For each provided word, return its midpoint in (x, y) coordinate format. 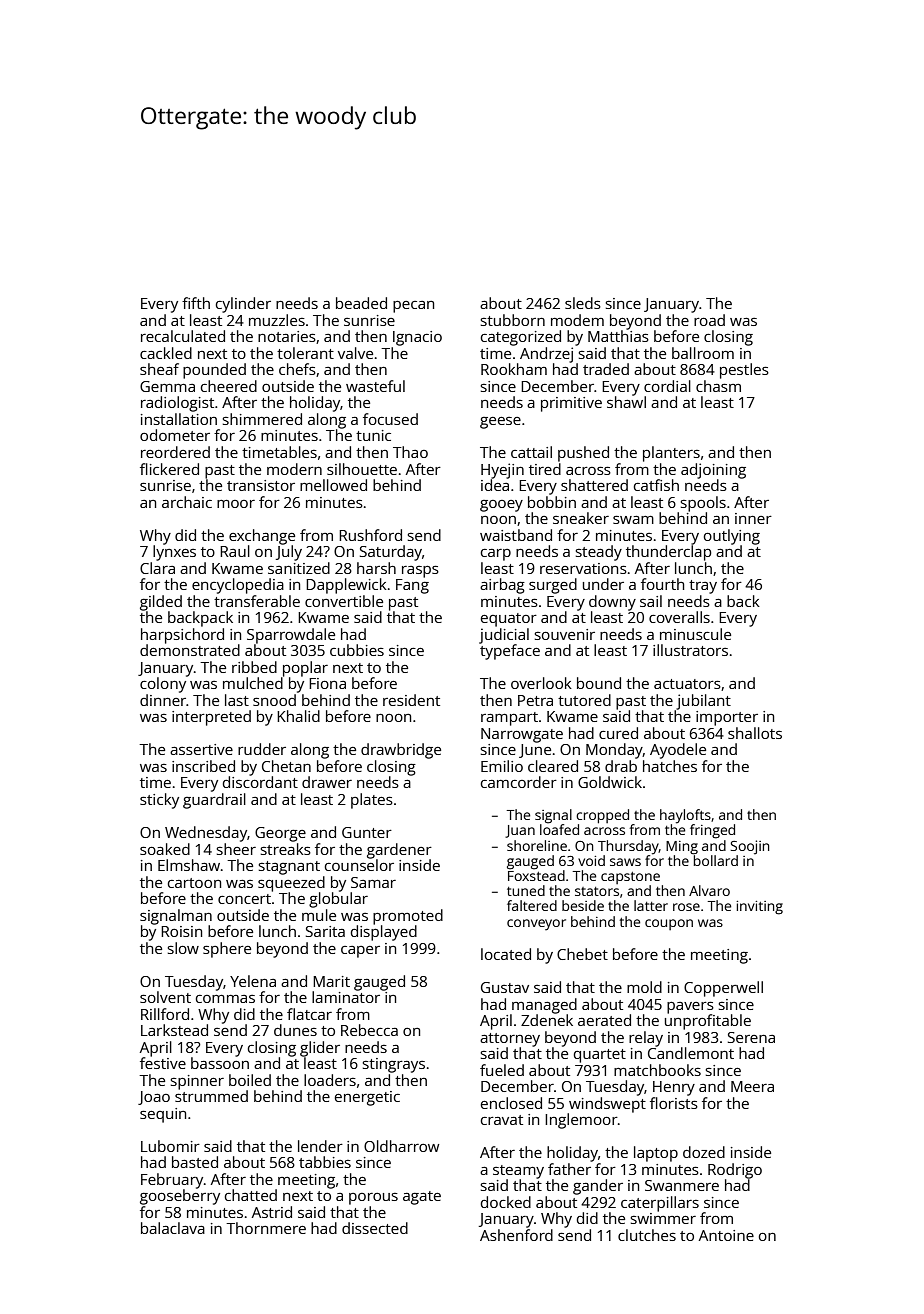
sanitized (299, 568)
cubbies (357, 650)
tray (703, 587)
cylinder (243, 305)
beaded (361, 303)
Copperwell (723, 989)
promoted (408, 917)
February (172, 1181)
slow (183, 948)
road (709, 320)
